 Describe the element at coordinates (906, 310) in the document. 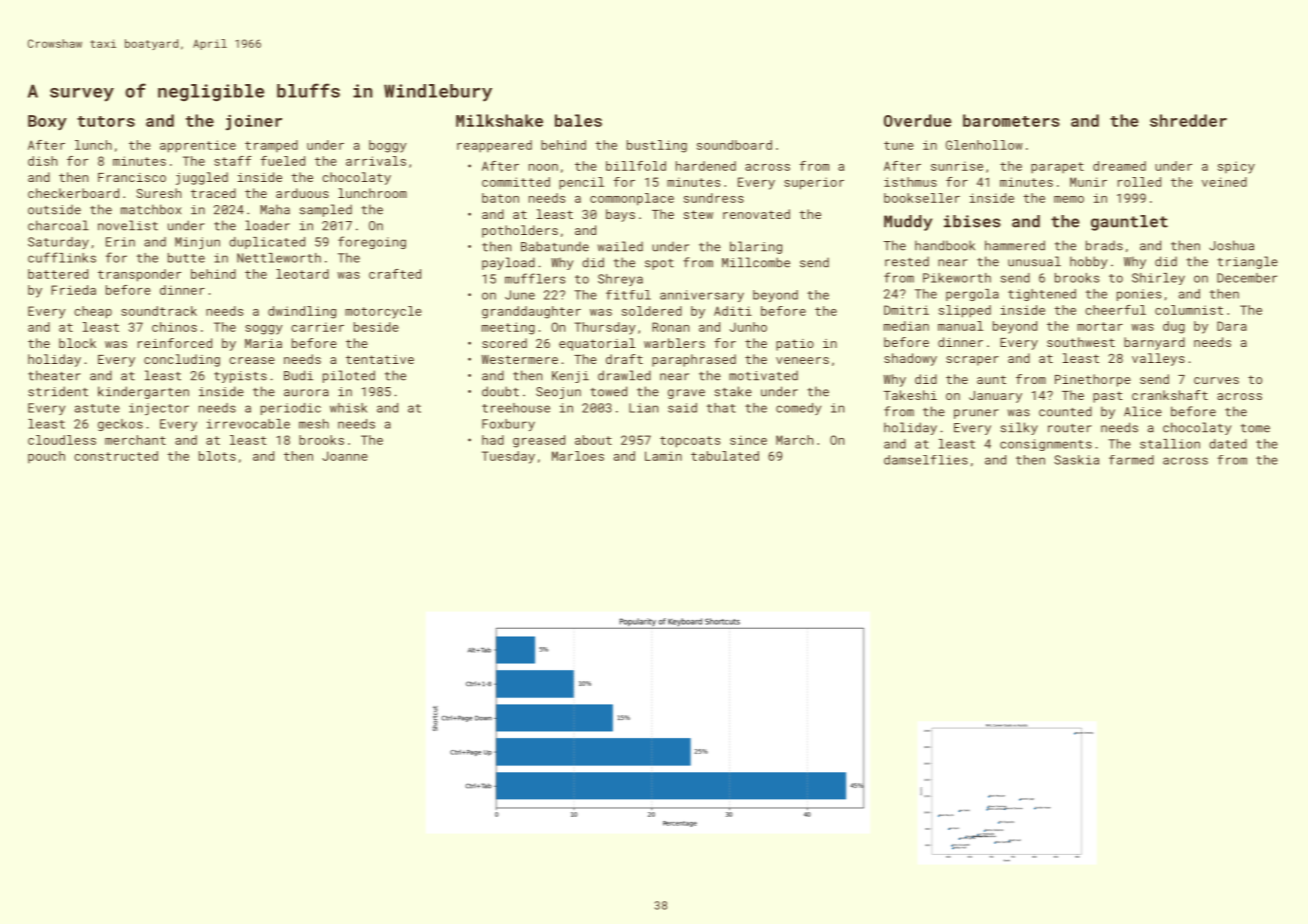

I see `Dmitri` at that location.
